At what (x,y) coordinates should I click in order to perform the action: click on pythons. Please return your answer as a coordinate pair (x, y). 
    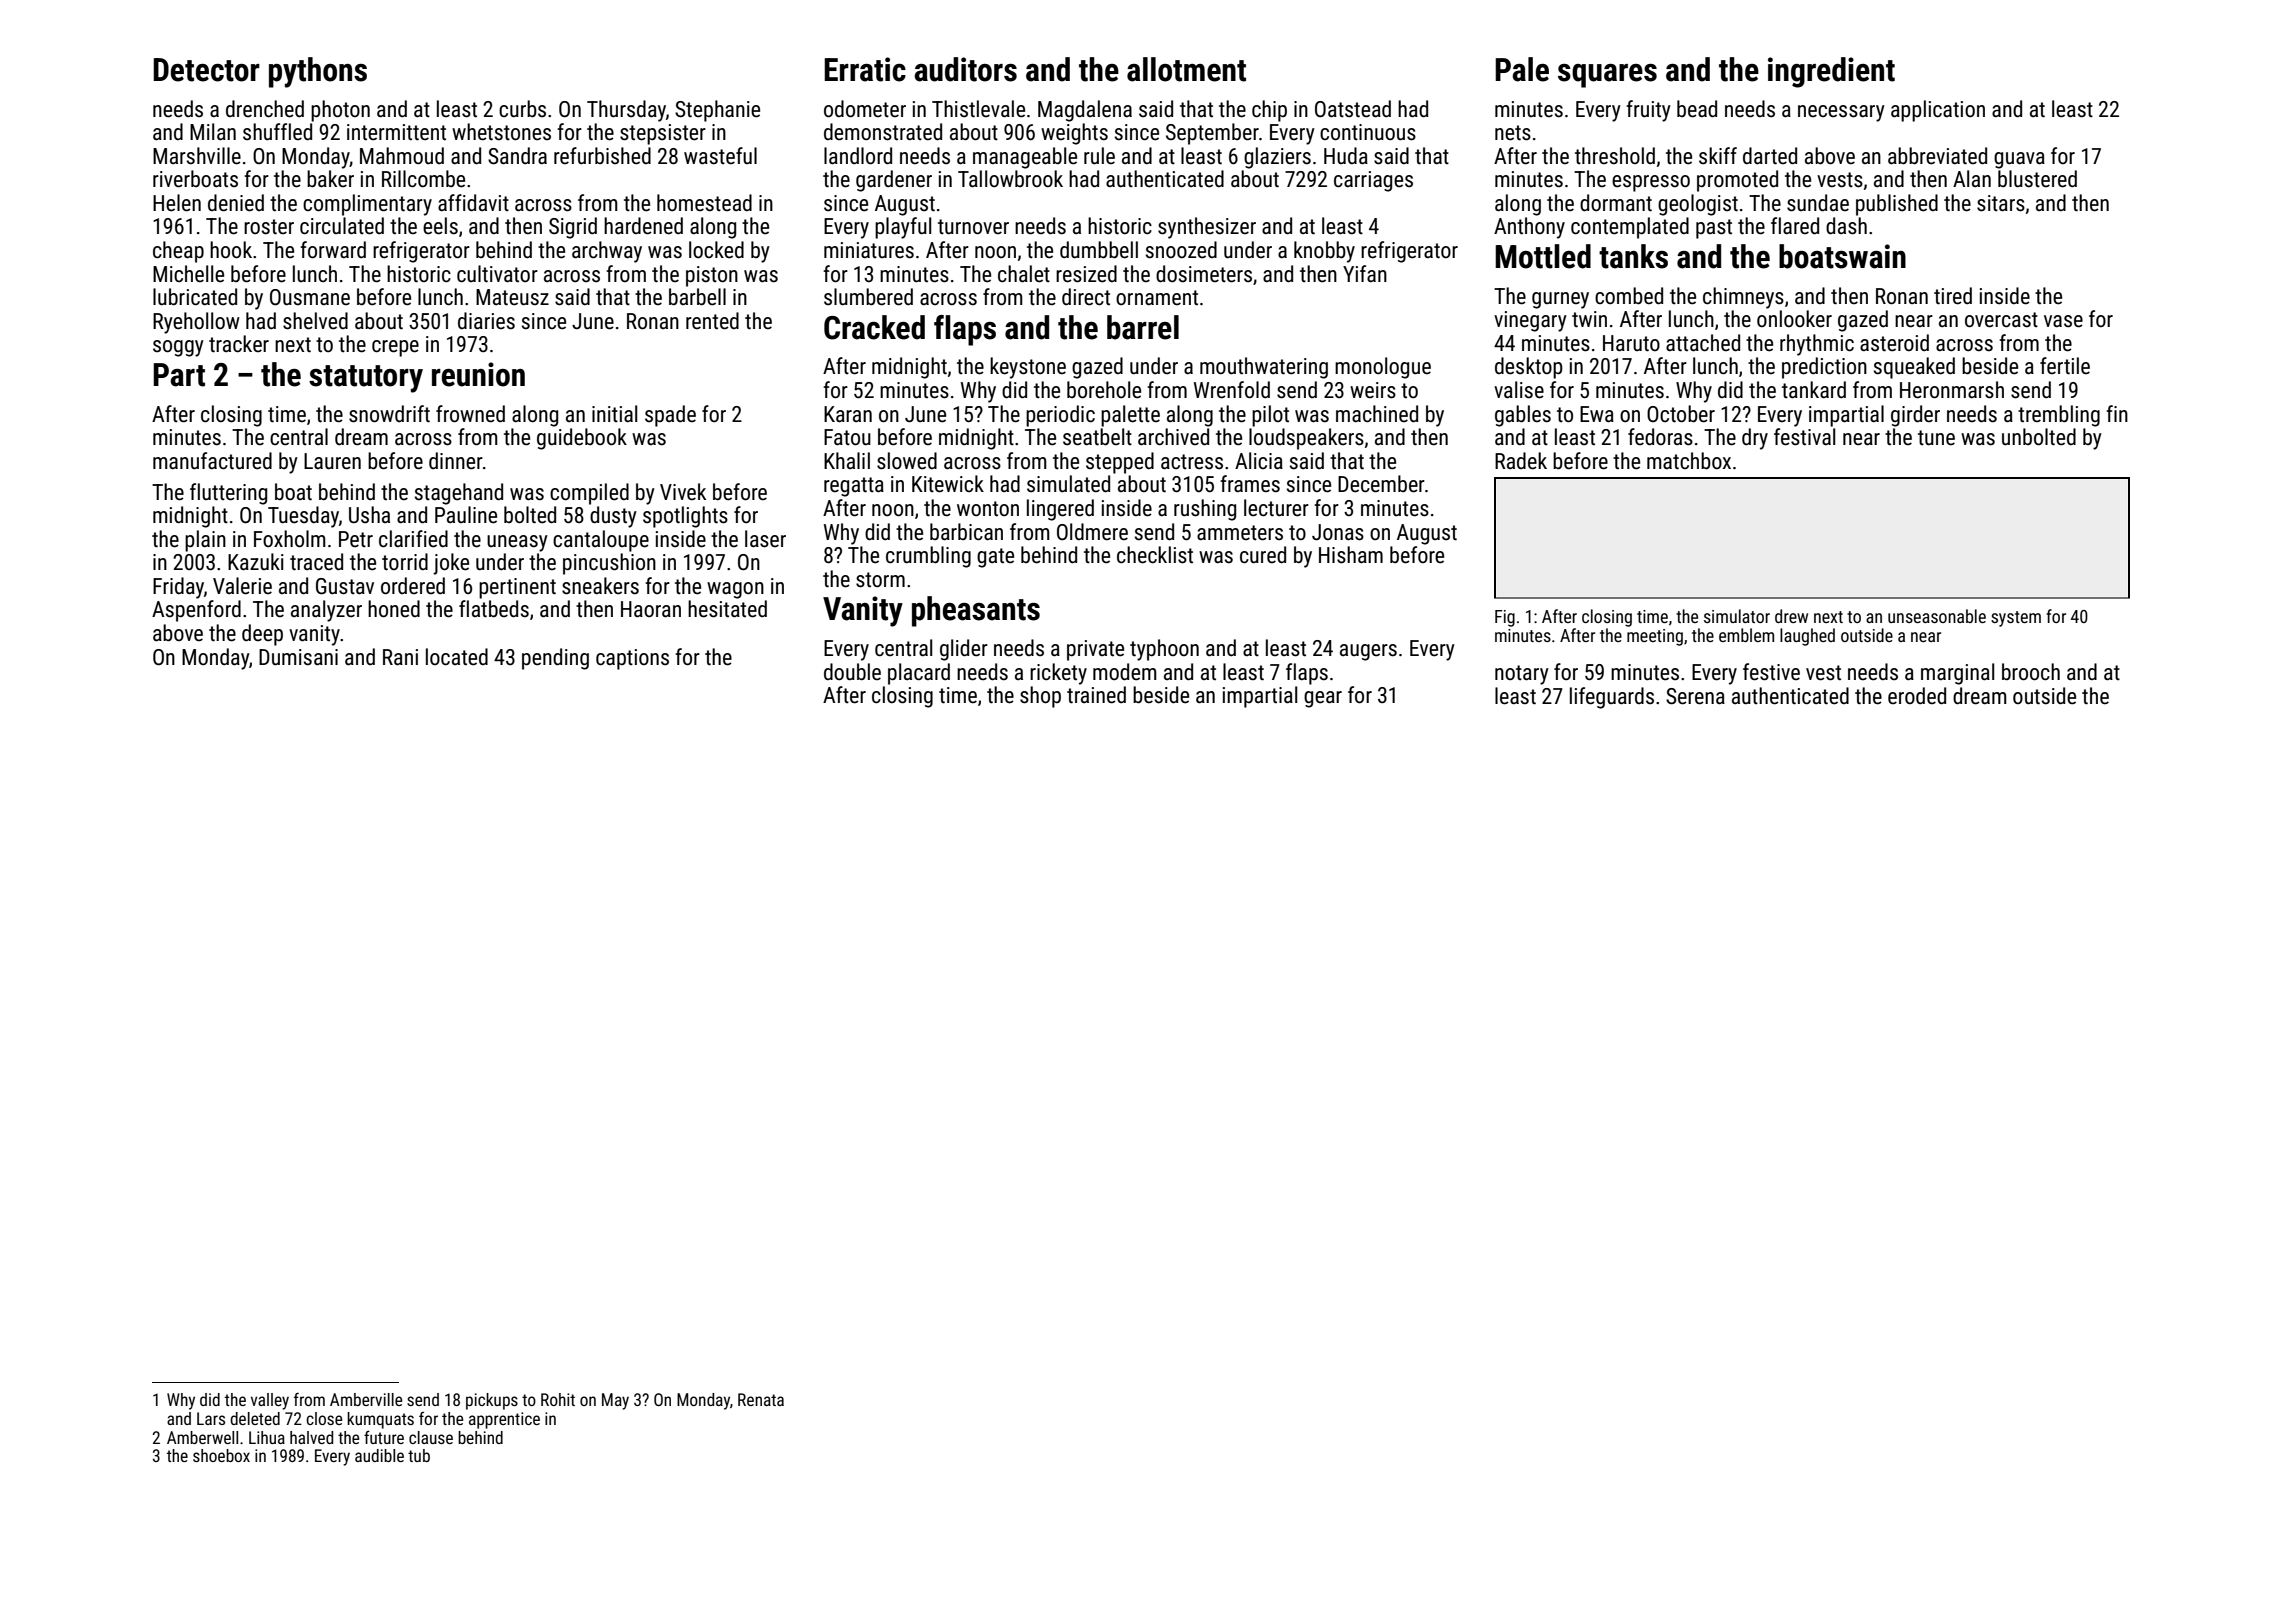
    Looking at the image, I should click on (318, 72).
